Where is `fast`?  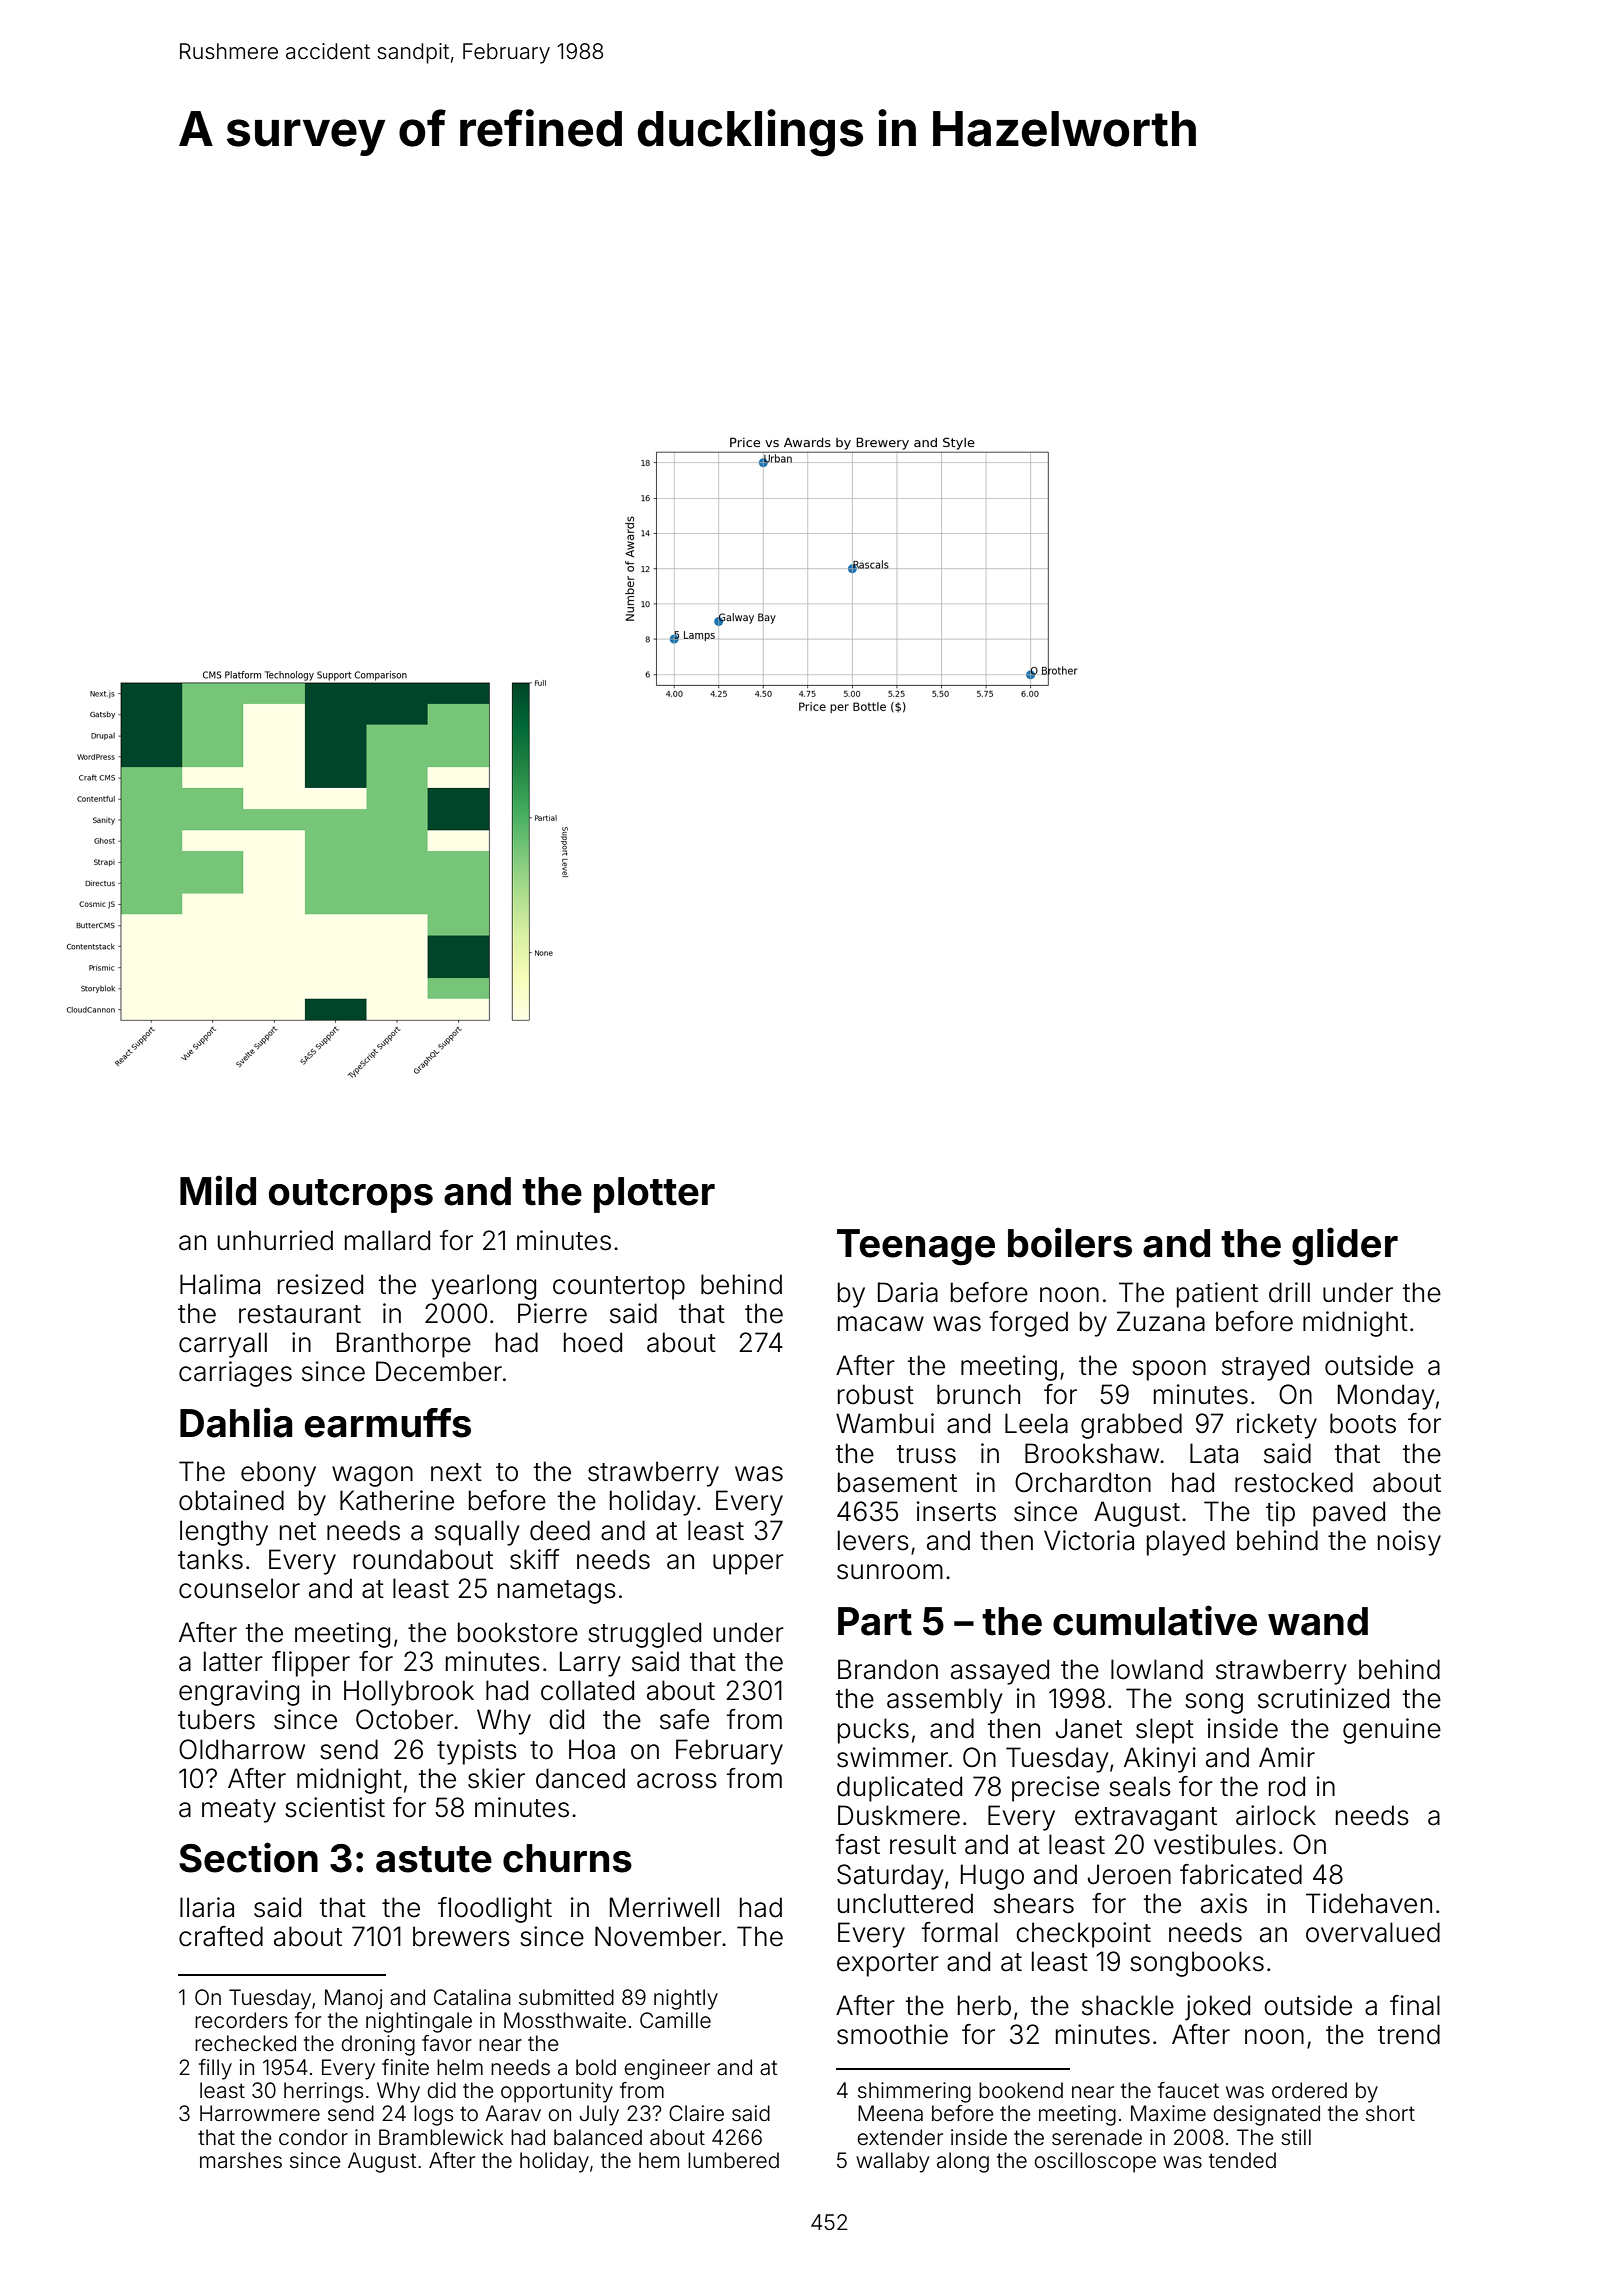
fast is located at coordinates (858, 1844).
